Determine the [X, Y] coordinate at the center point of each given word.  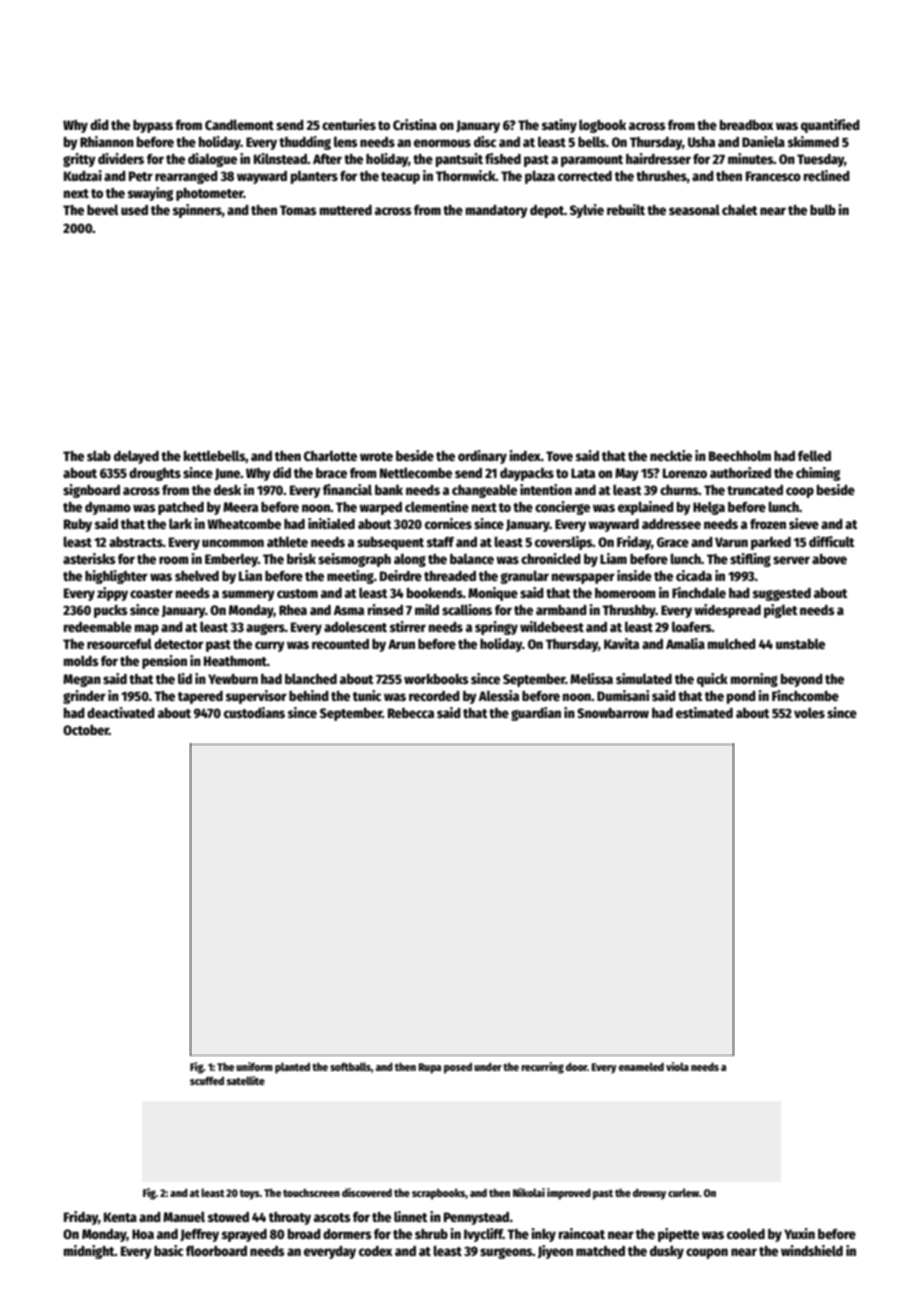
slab [99, 455]
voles [809, 712]
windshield [812, 1250]
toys [250, 1195]
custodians [254, 712]
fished [503, 158]
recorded [434, 696]
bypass [153, 126]
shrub [431, 1234]
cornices [448, 523]
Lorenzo [685, 473]
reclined [827, 175]
